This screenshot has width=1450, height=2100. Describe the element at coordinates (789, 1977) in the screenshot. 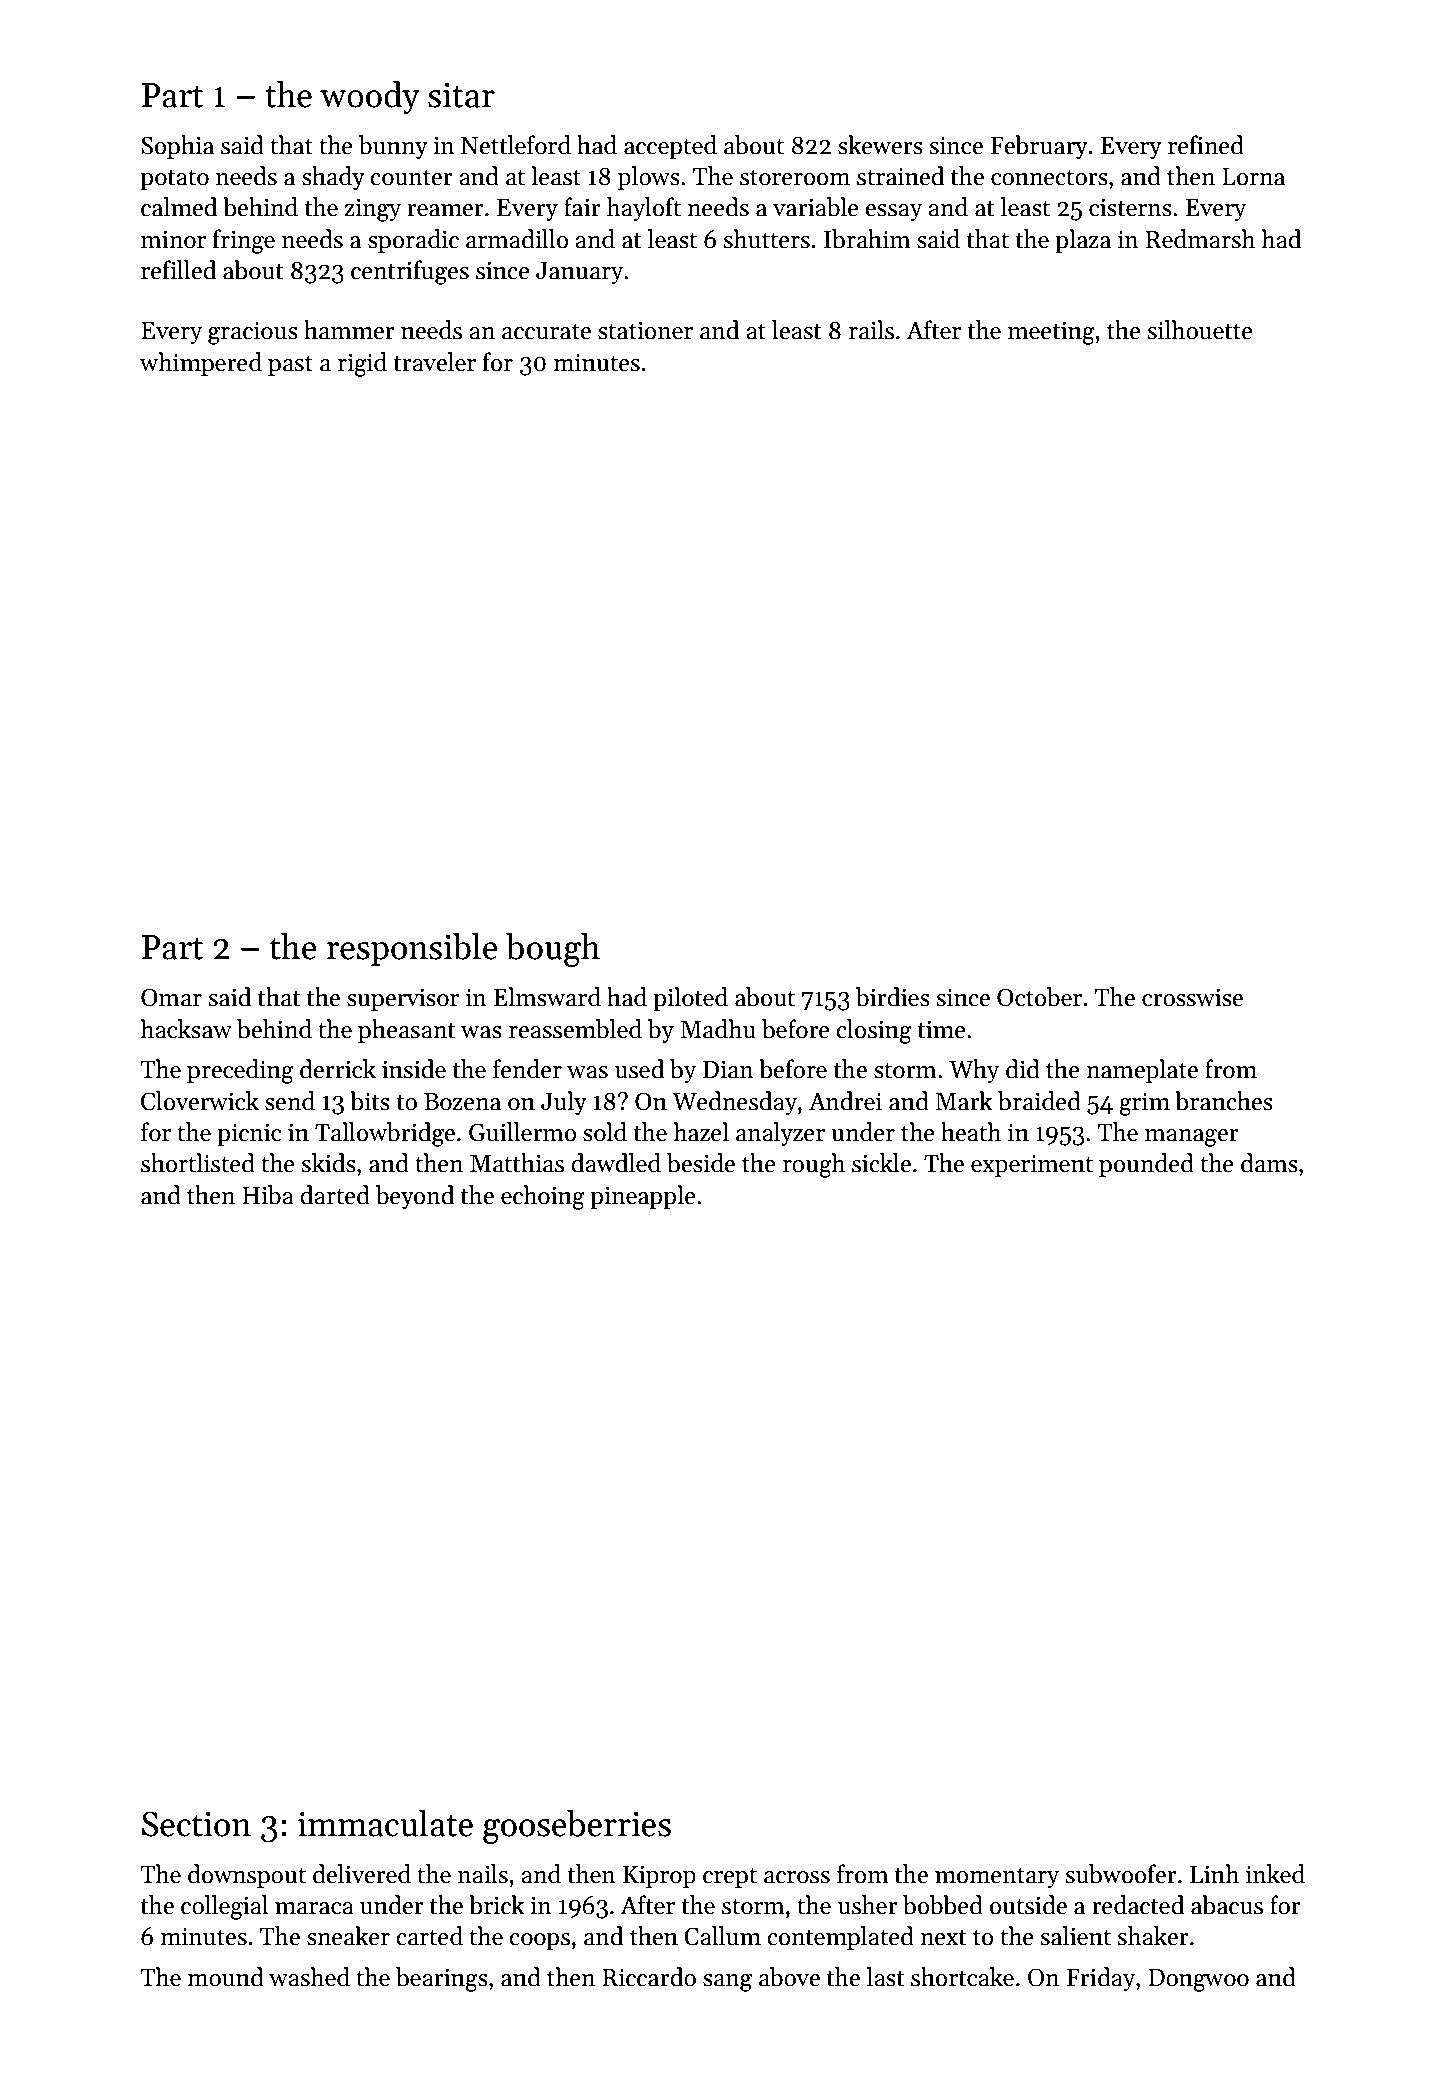

I see `above` at that location.
